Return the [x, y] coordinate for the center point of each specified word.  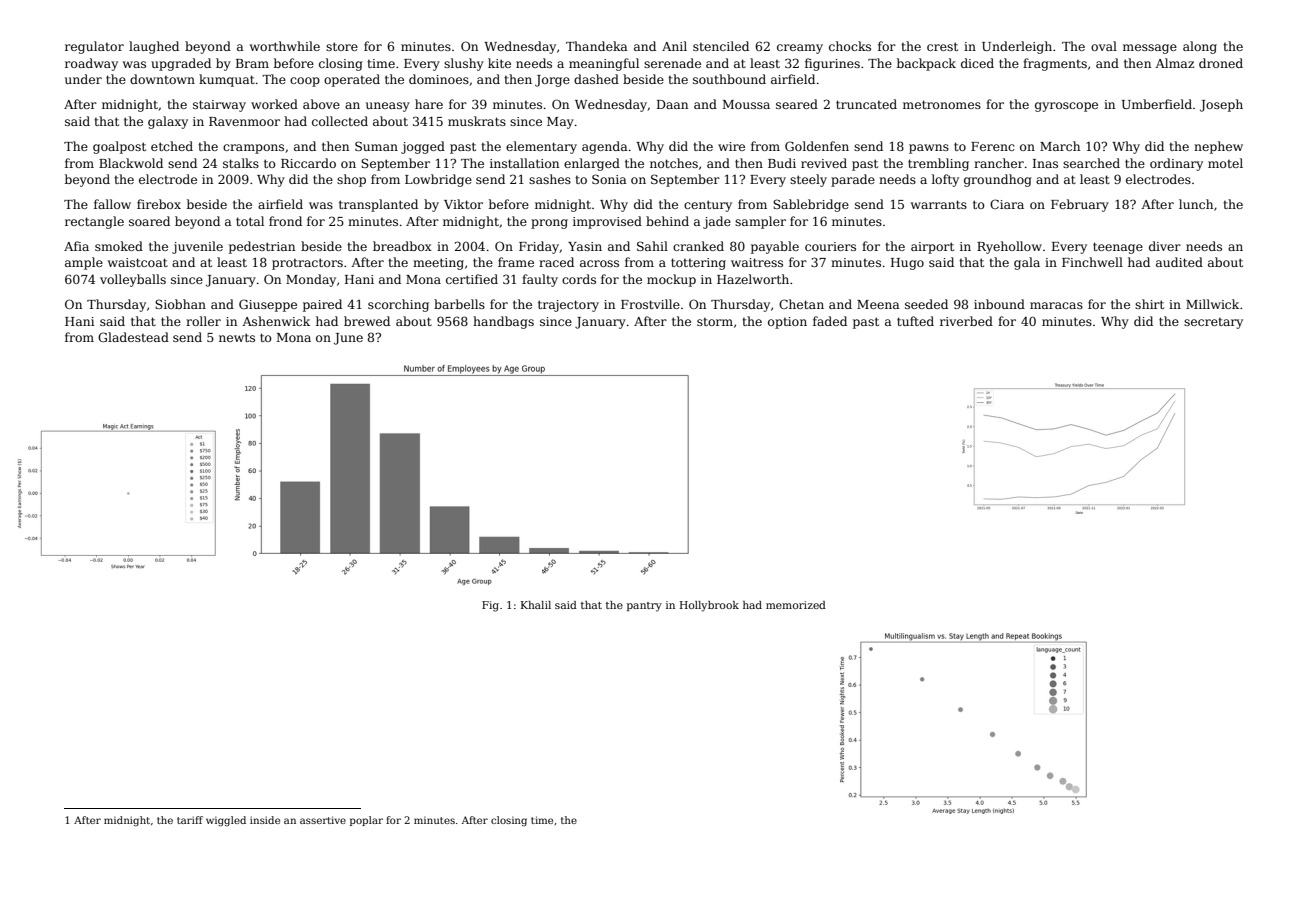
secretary [1213, 323]
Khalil [536, 605]
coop [305, 82]
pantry [644, 607]
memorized [796, 605]
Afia [76, 246]
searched [1091, 163]
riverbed [966, 321]
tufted [915, 321]
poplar [366, 821]
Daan [672, 104]
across [599, 263]
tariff [190, 820]
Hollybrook [709, 606]
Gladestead [133, 337]
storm [715, 322]
